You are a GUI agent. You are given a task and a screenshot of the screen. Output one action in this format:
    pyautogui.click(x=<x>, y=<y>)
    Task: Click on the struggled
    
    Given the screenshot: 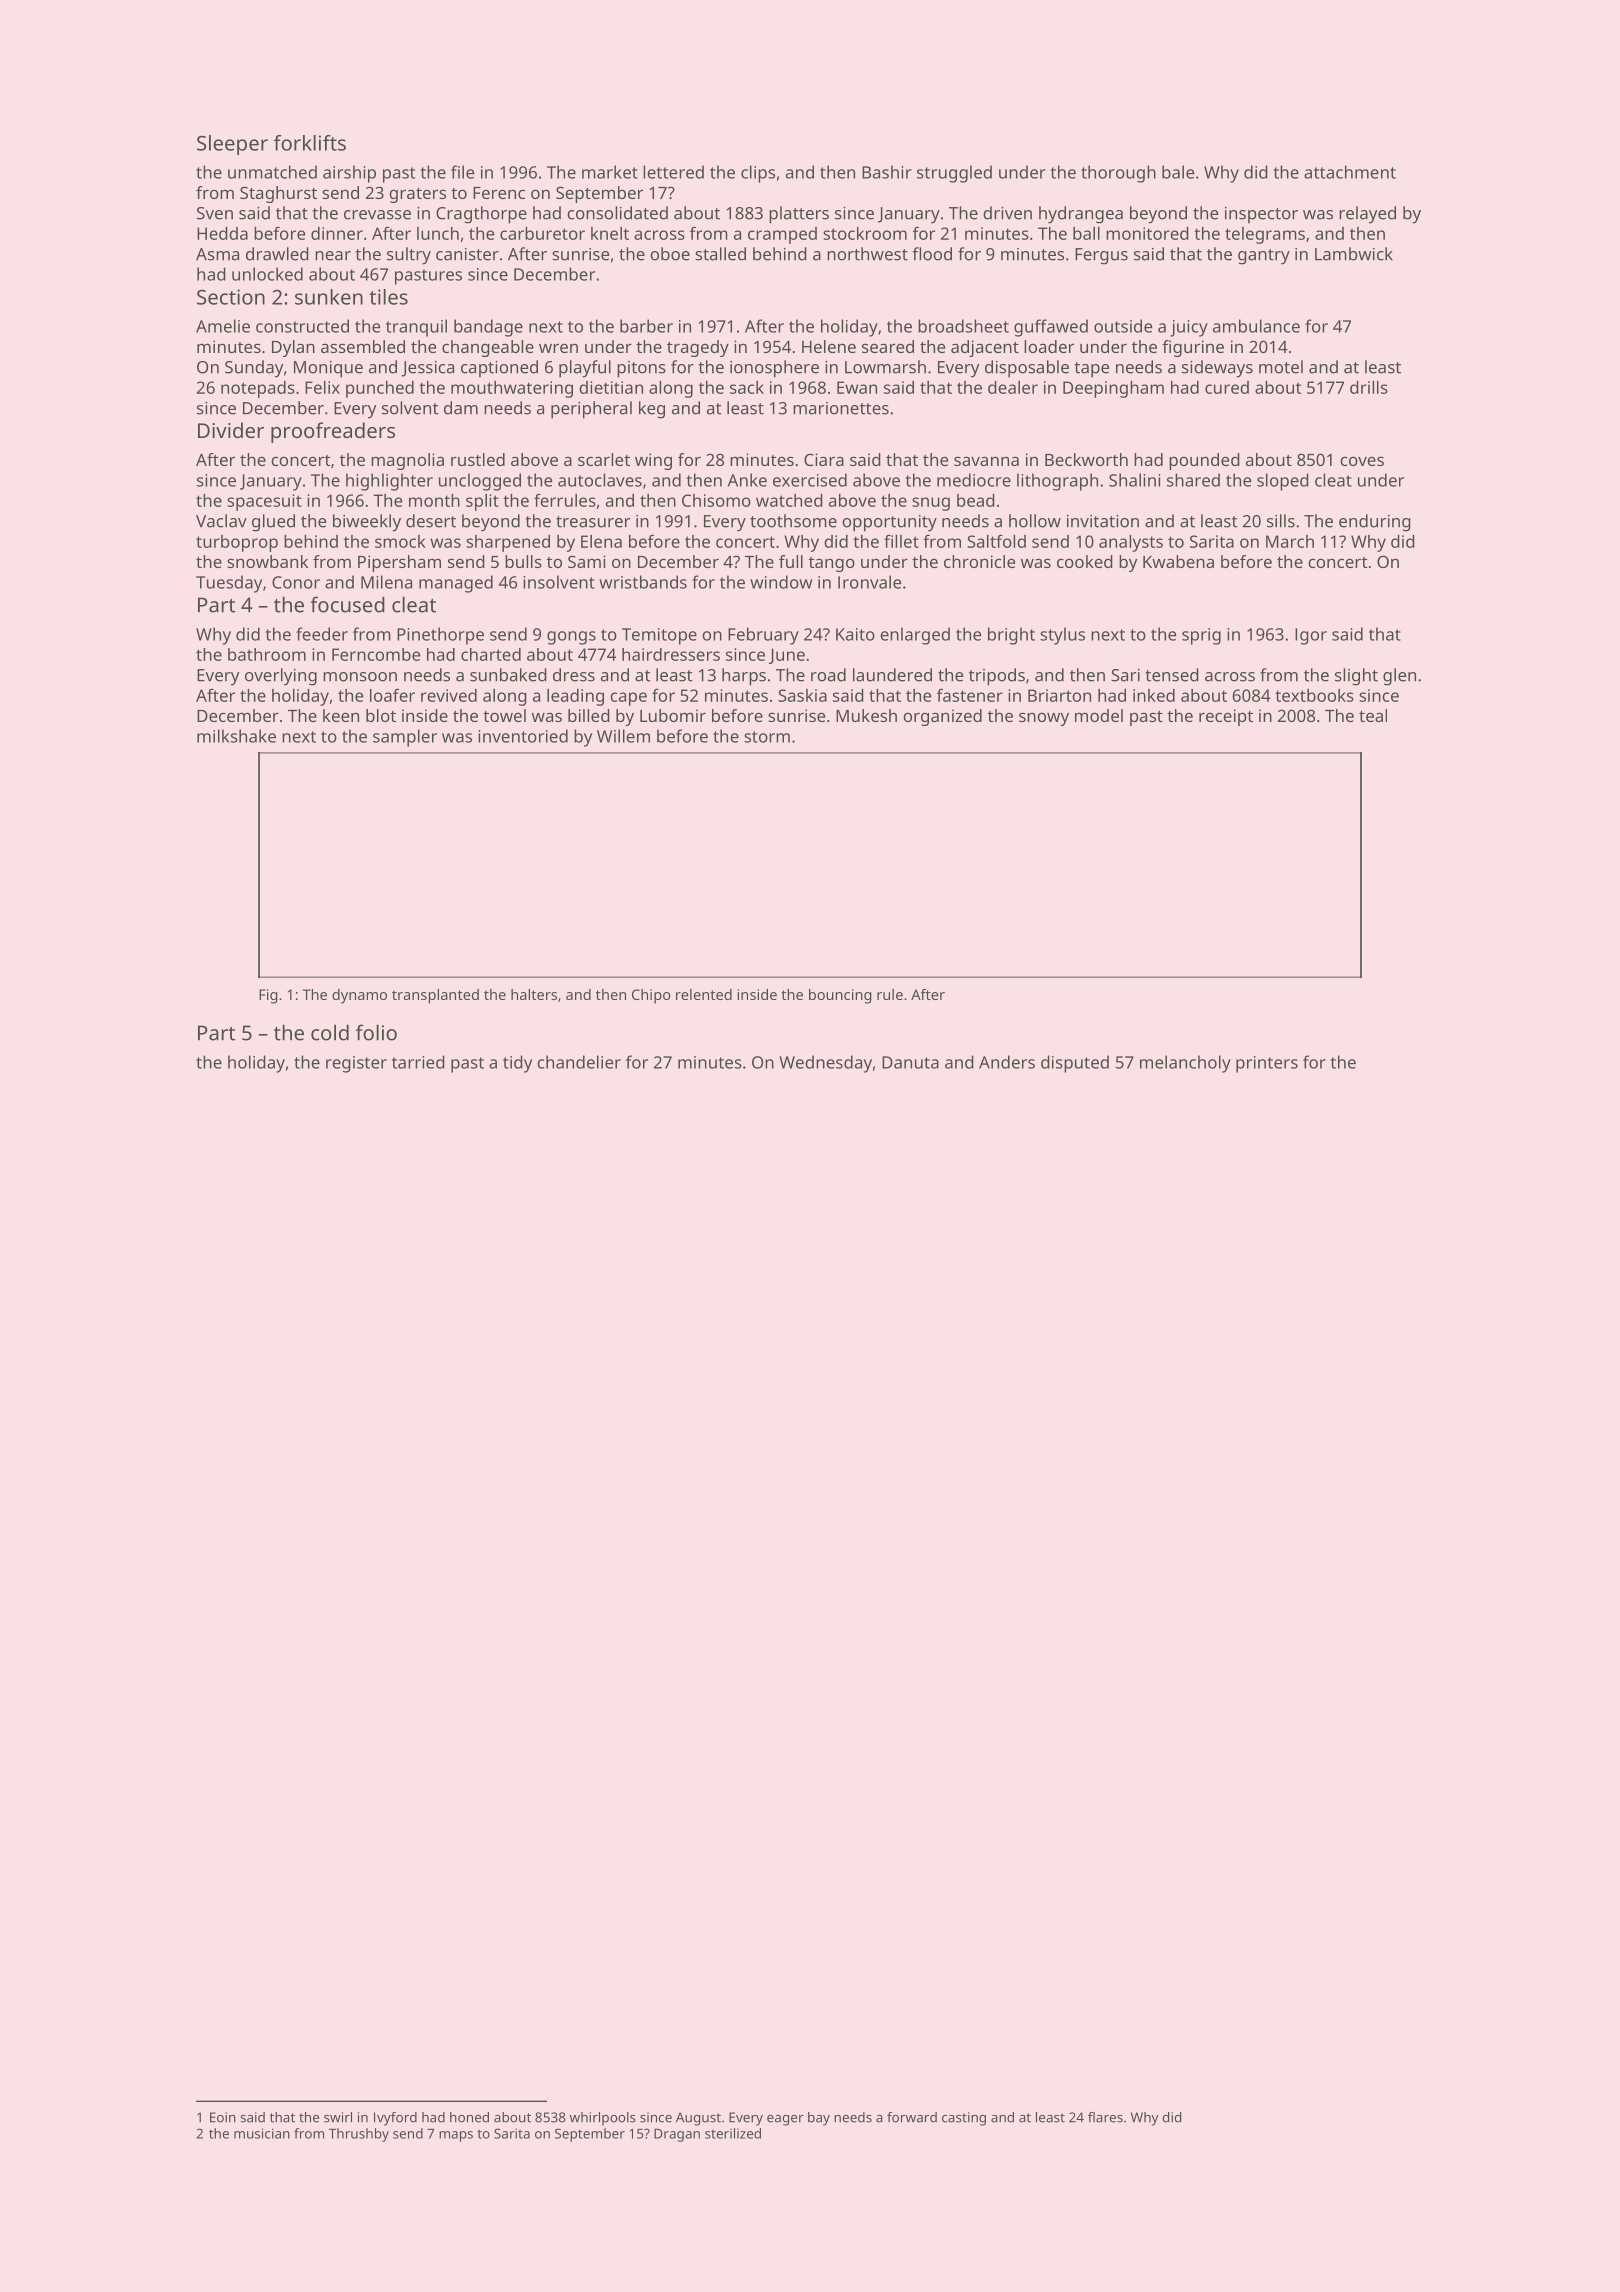 What is the action you would take?
    pyautogui.click(x=954, y=174)
